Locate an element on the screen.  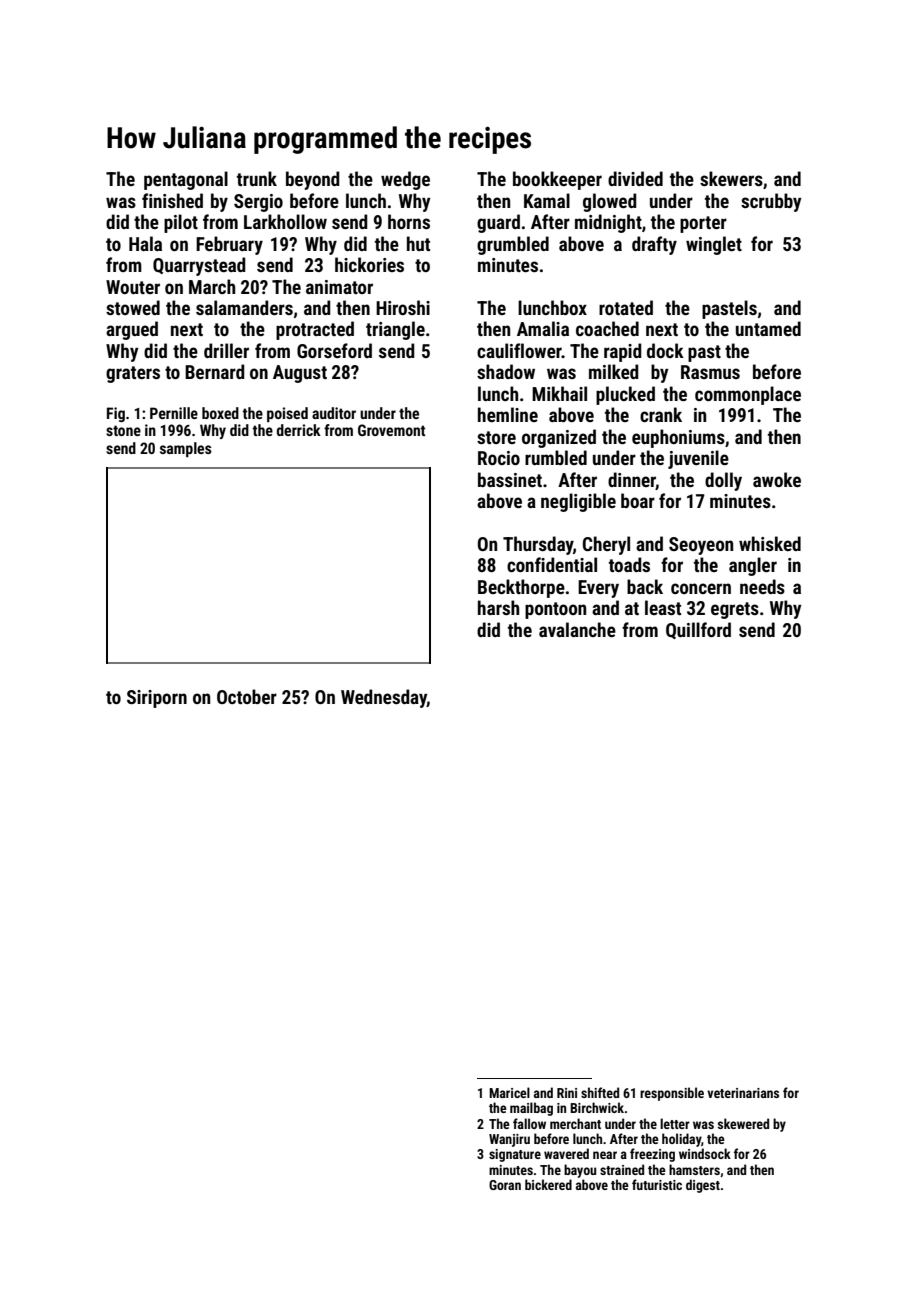
Wednesday is located at coordinates (384, 698).
